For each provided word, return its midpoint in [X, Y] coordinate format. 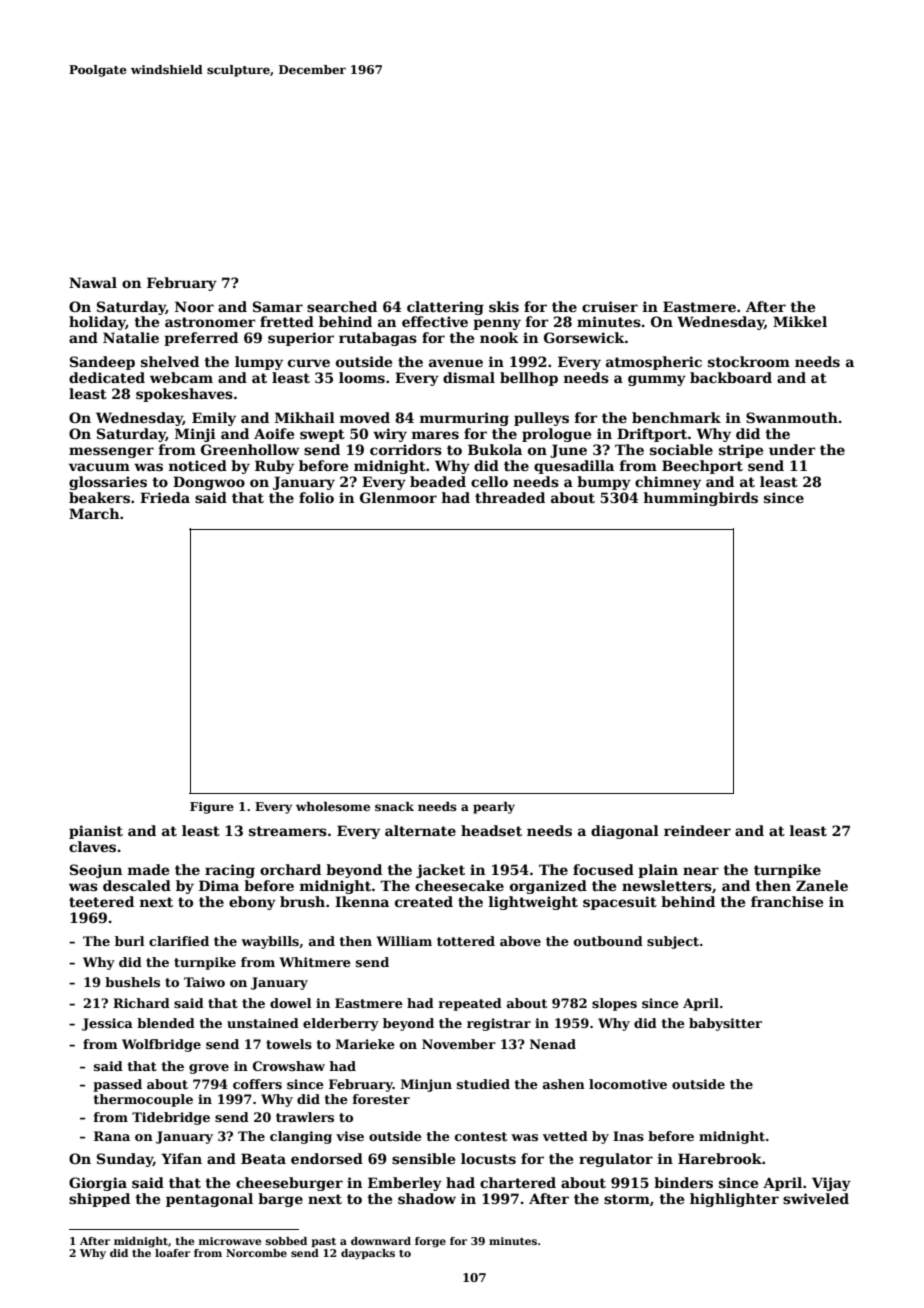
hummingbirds [701, 499]
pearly [494, 808]
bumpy [604, 483]
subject [673, 942]
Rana [112, 1136]
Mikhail [305, 417]
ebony [252, 903]
